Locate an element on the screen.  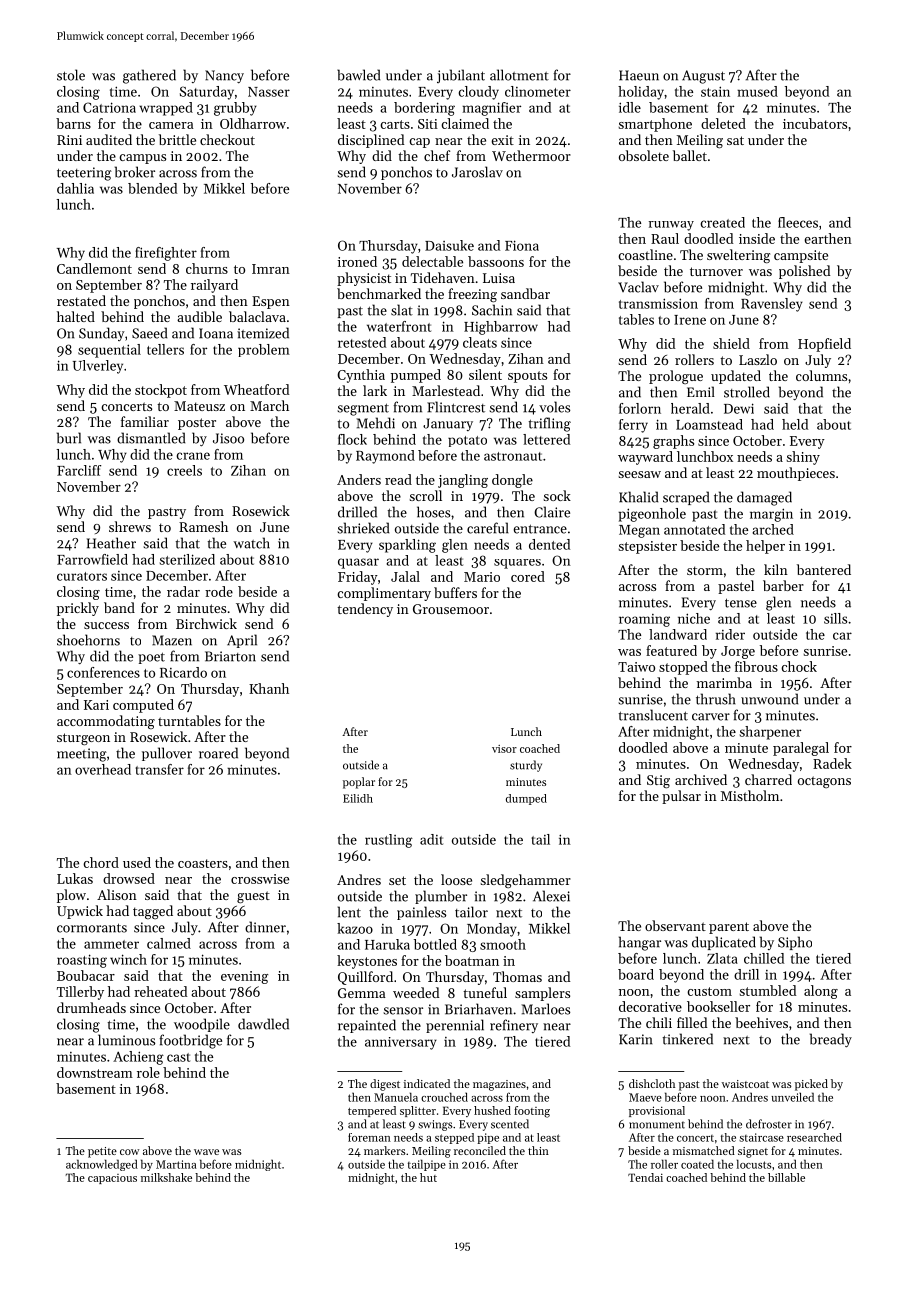
Wethermoor is located at coordinates (531, 155).
